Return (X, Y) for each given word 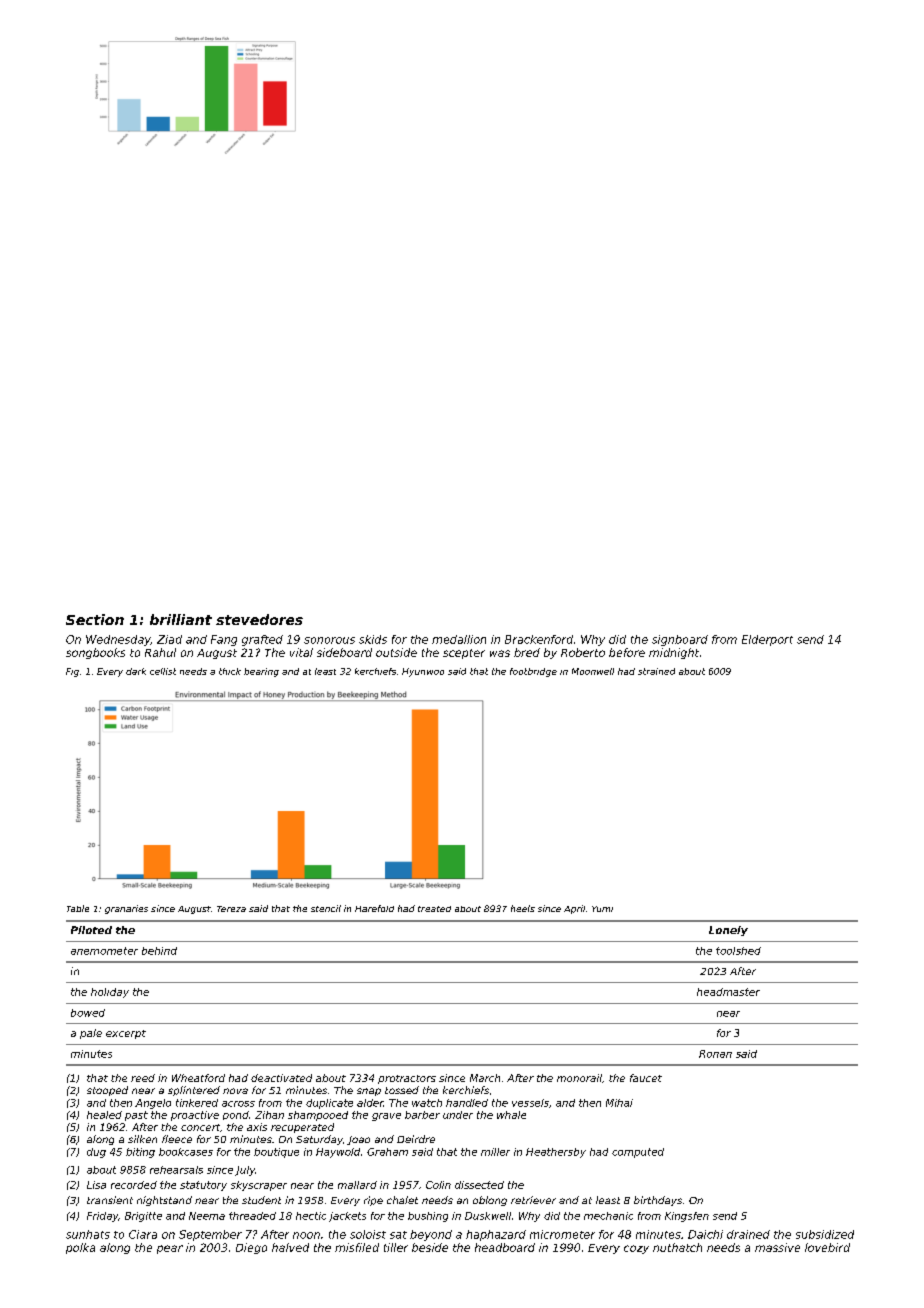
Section (95, 619)
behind (159, 951)
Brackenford (539, 639)
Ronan (715, 1054)
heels (523, 908)
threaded (252, 1216)
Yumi (602, 909)
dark (136, 671)
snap (369, 1092)
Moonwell (593, 671)
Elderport (767, 640)
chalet (402, 1200)
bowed (88, 1013)
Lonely (728, 931)
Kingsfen (687, 1217)
